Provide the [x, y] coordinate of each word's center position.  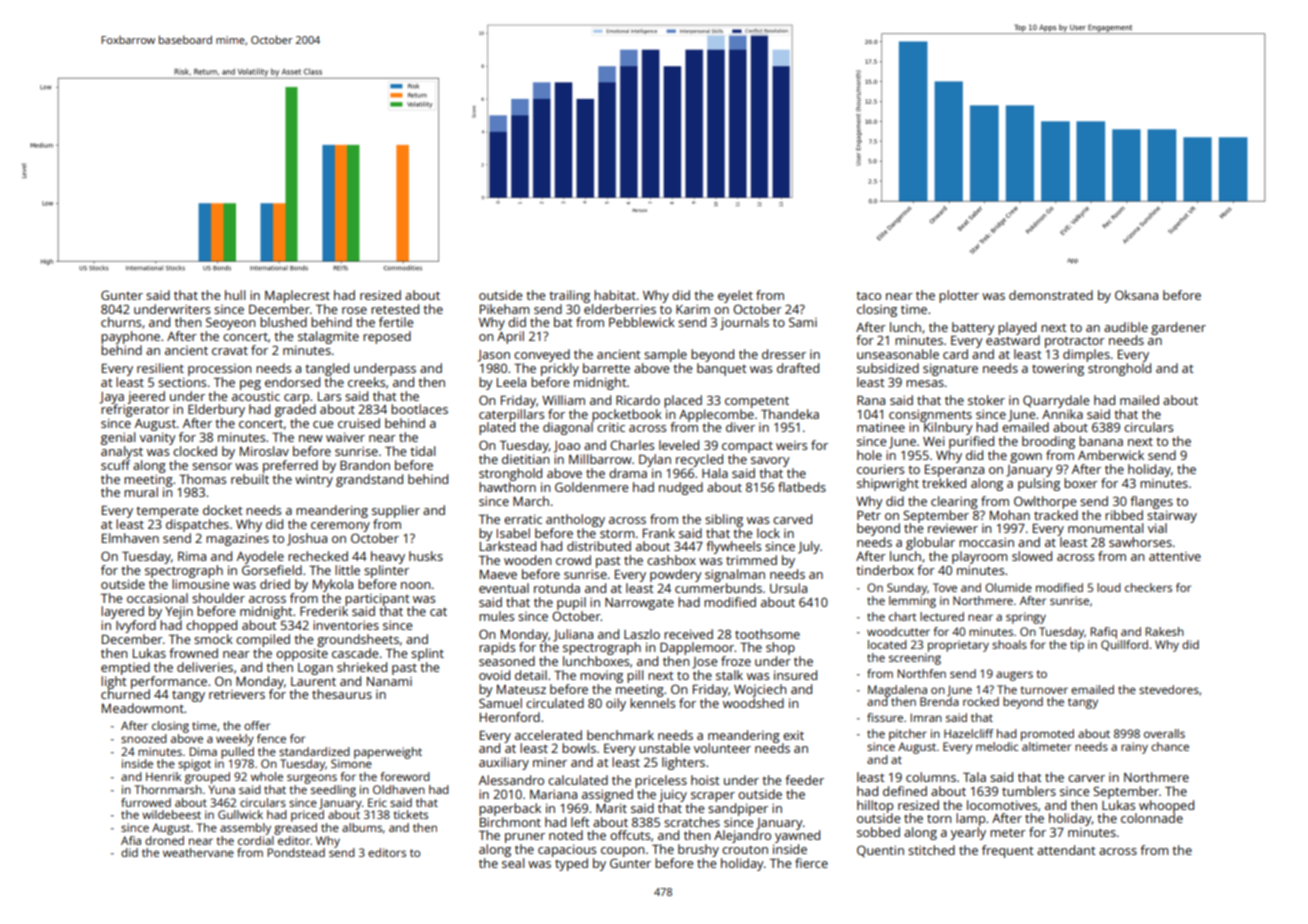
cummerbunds [718, 588]
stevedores [1169, 689]
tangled [327, 369]
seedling [333, 791]
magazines [237, 539]
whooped [1166, 806]
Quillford [1124, 645]
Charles [632, 445]
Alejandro [742, 836]
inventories [346, 625]
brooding [1048, 442]
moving [601, 677]
